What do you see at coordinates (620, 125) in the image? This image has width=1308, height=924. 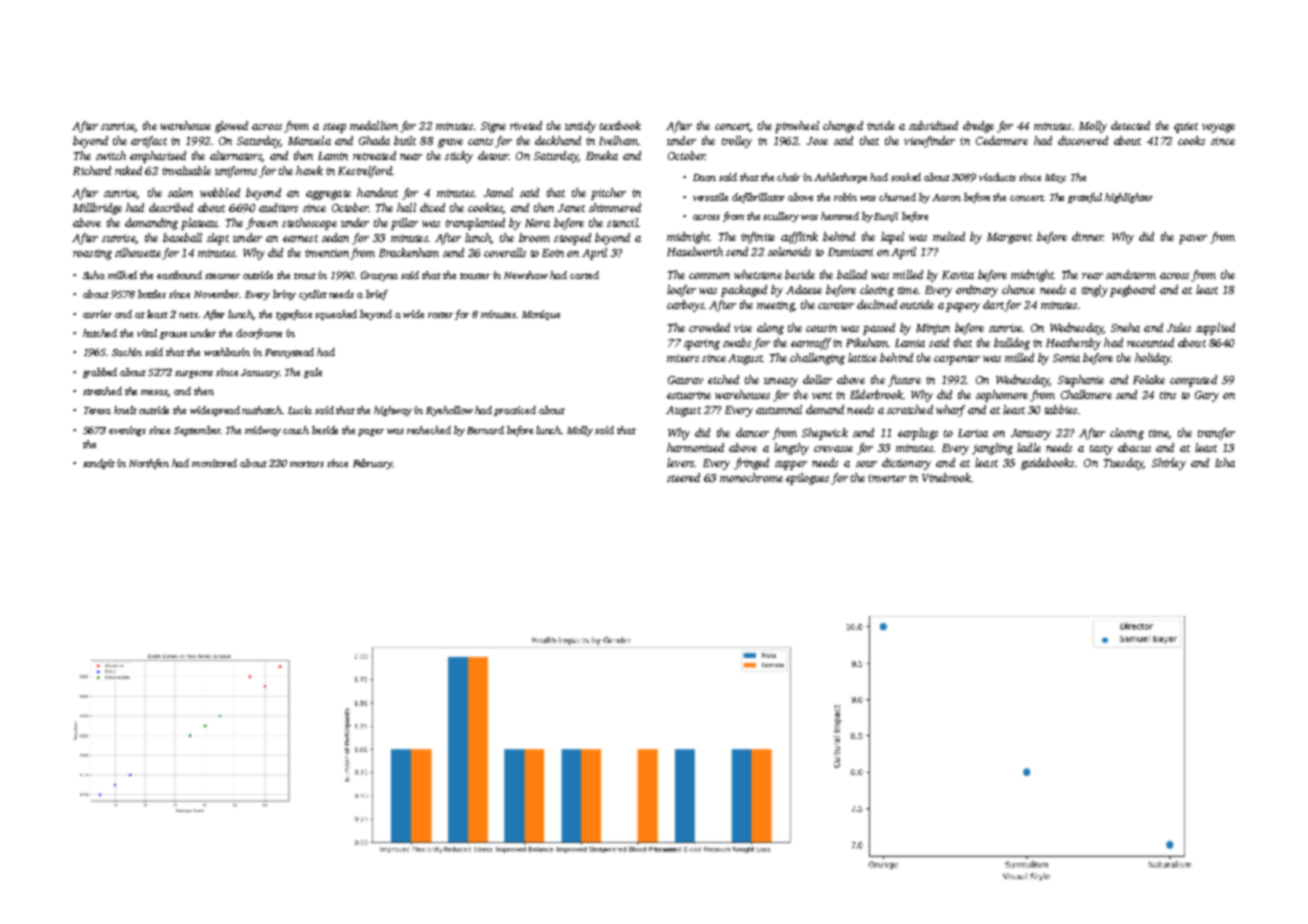 I see `textbook` at bounding box center [620, 125].
